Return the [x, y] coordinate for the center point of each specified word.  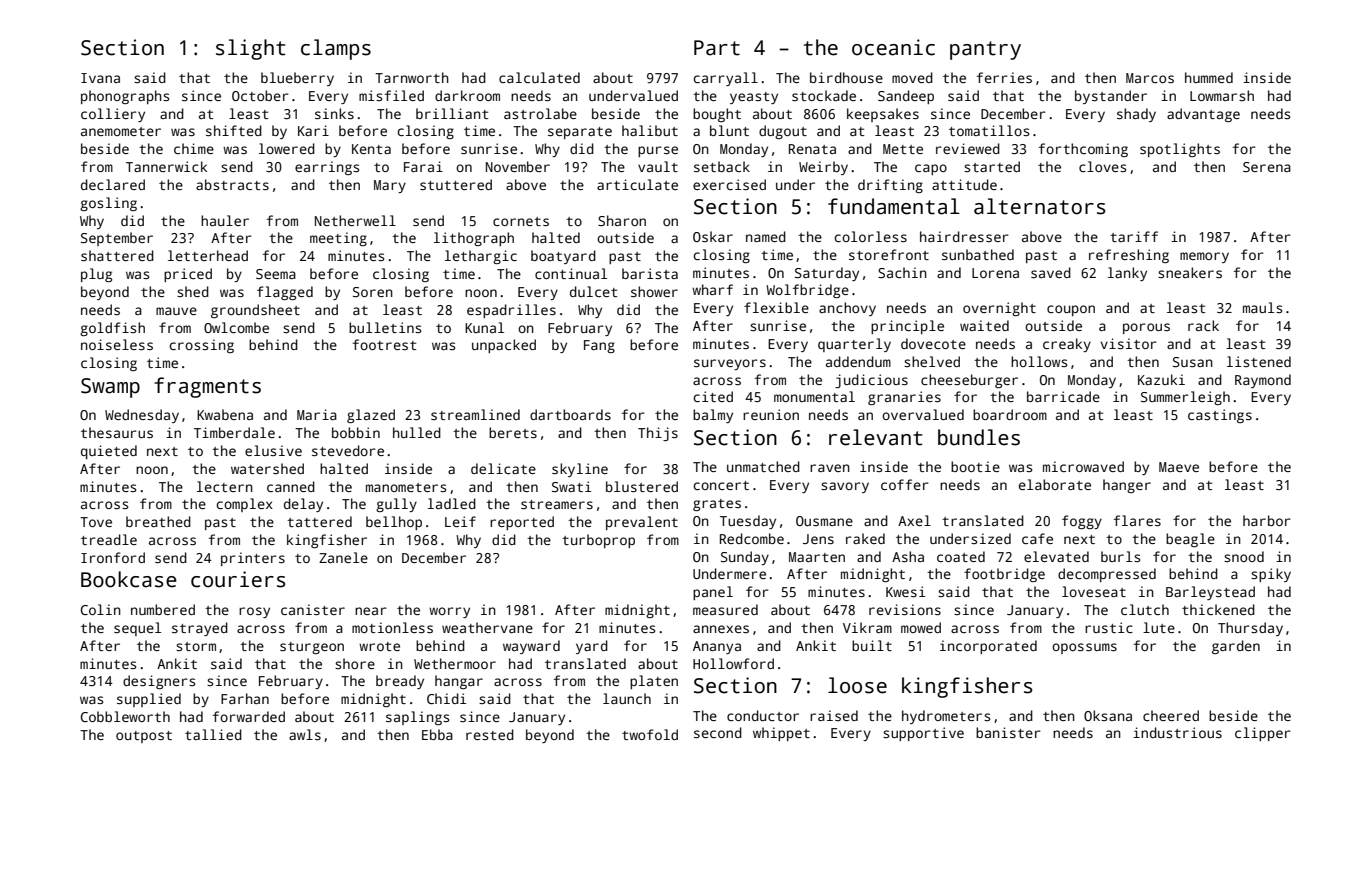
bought [717, 115]
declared [113, 184]
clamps [336, 49]
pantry [985, 50]
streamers [557, 504]
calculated [539, 77]
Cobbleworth [125, 716]
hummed [1209, 77]
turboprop [598, 541]
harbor [1267, 520]
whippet [781, 734]
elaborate [1055, 484]
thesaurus [117, 432]
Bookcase [129, 579]
